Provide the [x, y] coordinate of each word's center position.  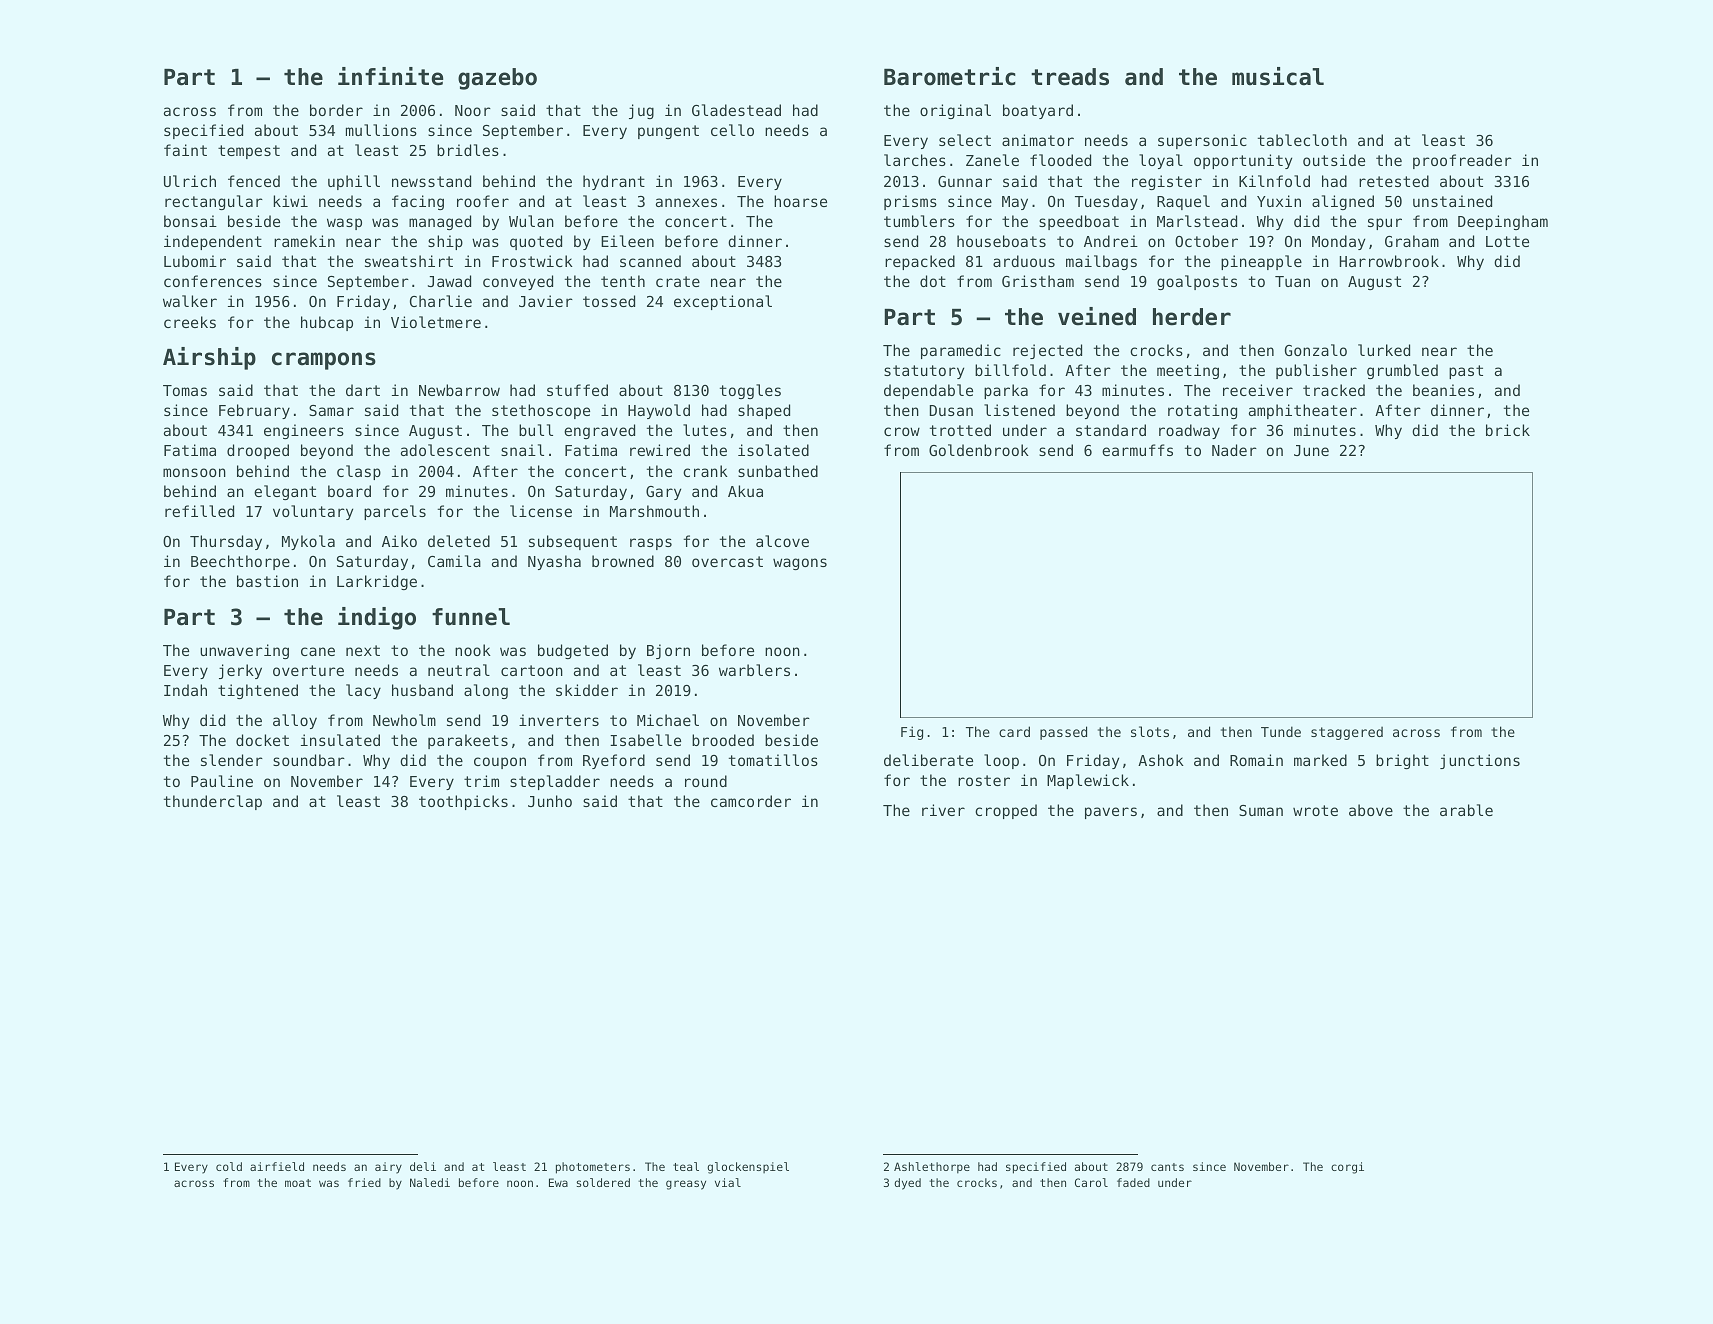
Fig [912, 733]
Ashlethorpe [932, 1168]
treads [1070, 77]
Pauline [222, 781]
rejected [1047, 351]
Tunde [1281, 731]
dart [363, 390]
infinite [390, 76]
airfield [277, 1166]
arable [1466, 810]
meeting [1188, 371]
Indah [185, 690]
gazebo [497, 79]
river [943, 810]
